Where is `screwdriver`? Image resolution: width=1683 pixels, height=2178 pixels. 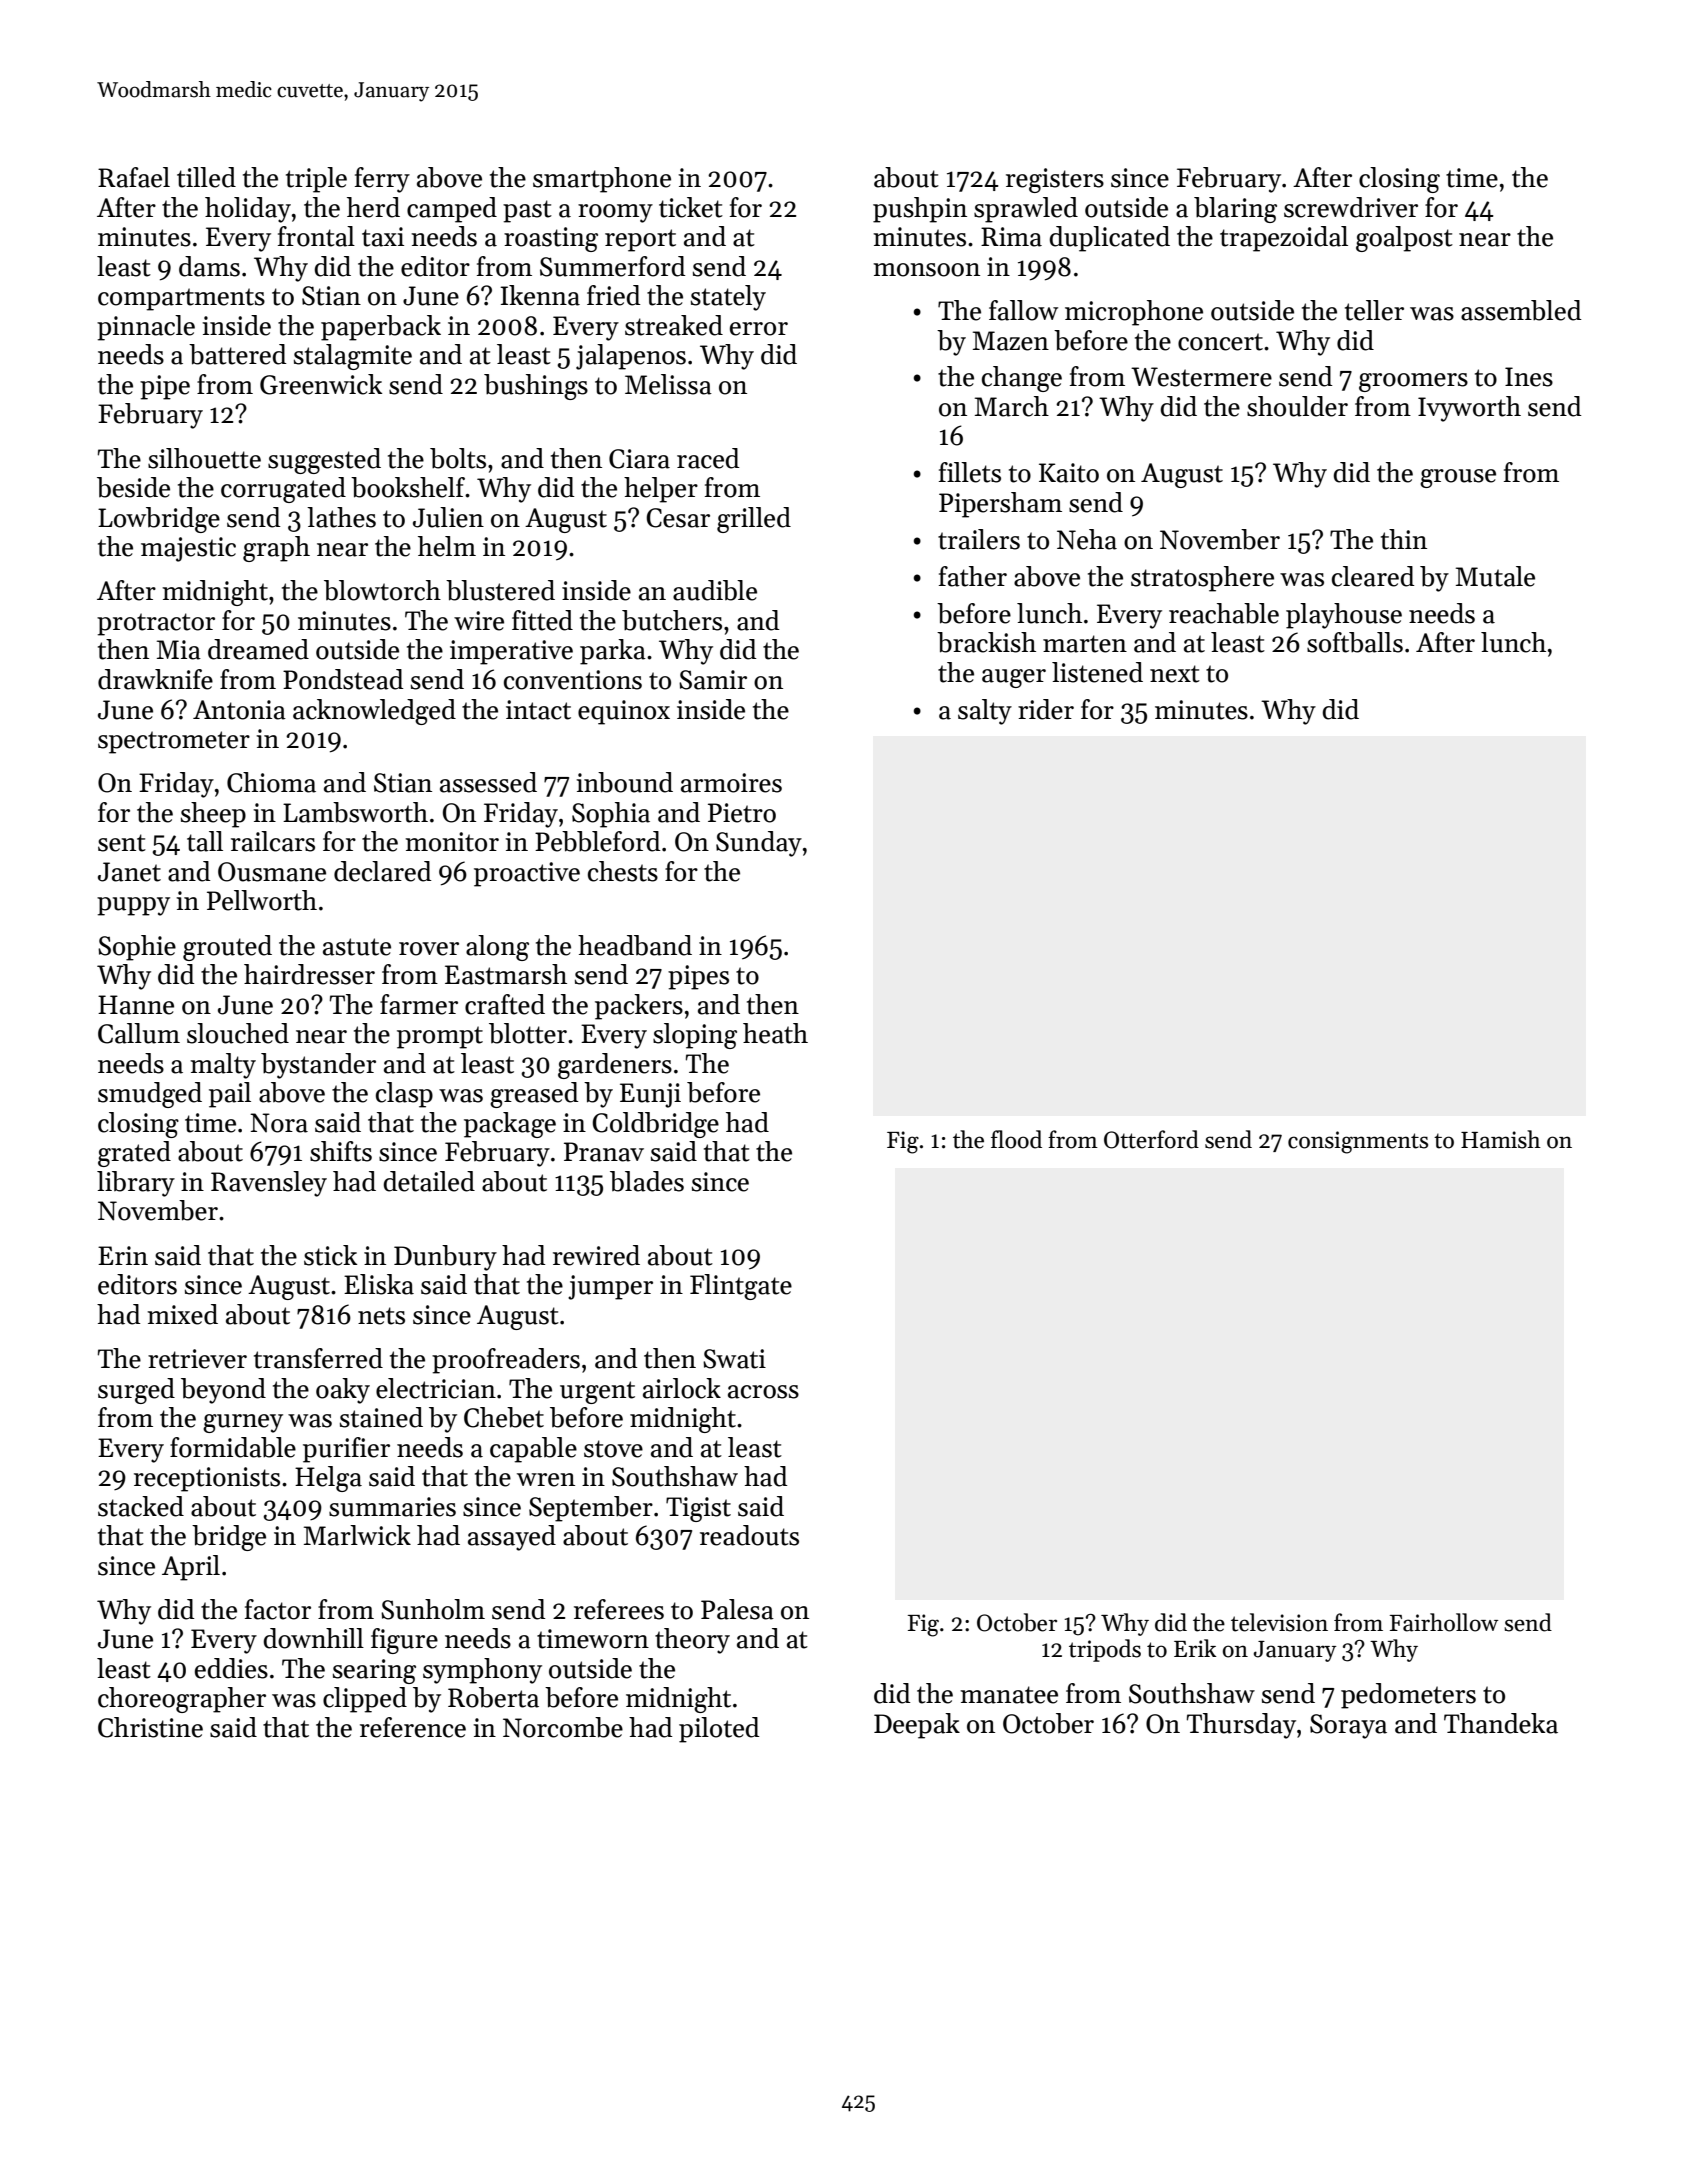 screwdriver is located at coordinates (1351, 207).
